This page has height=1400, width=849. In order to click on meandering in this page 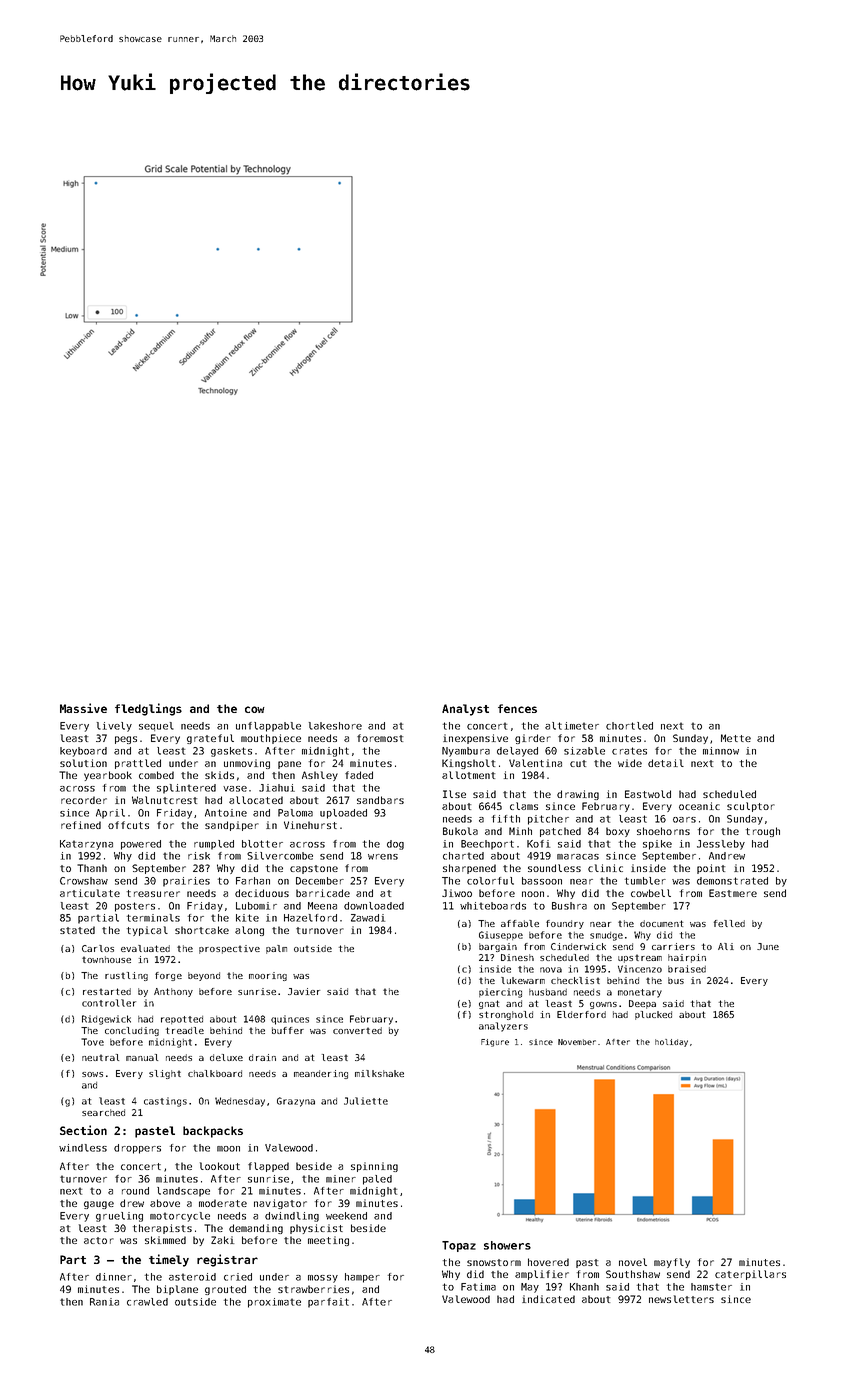, I will do `click(321, 1074)`.
